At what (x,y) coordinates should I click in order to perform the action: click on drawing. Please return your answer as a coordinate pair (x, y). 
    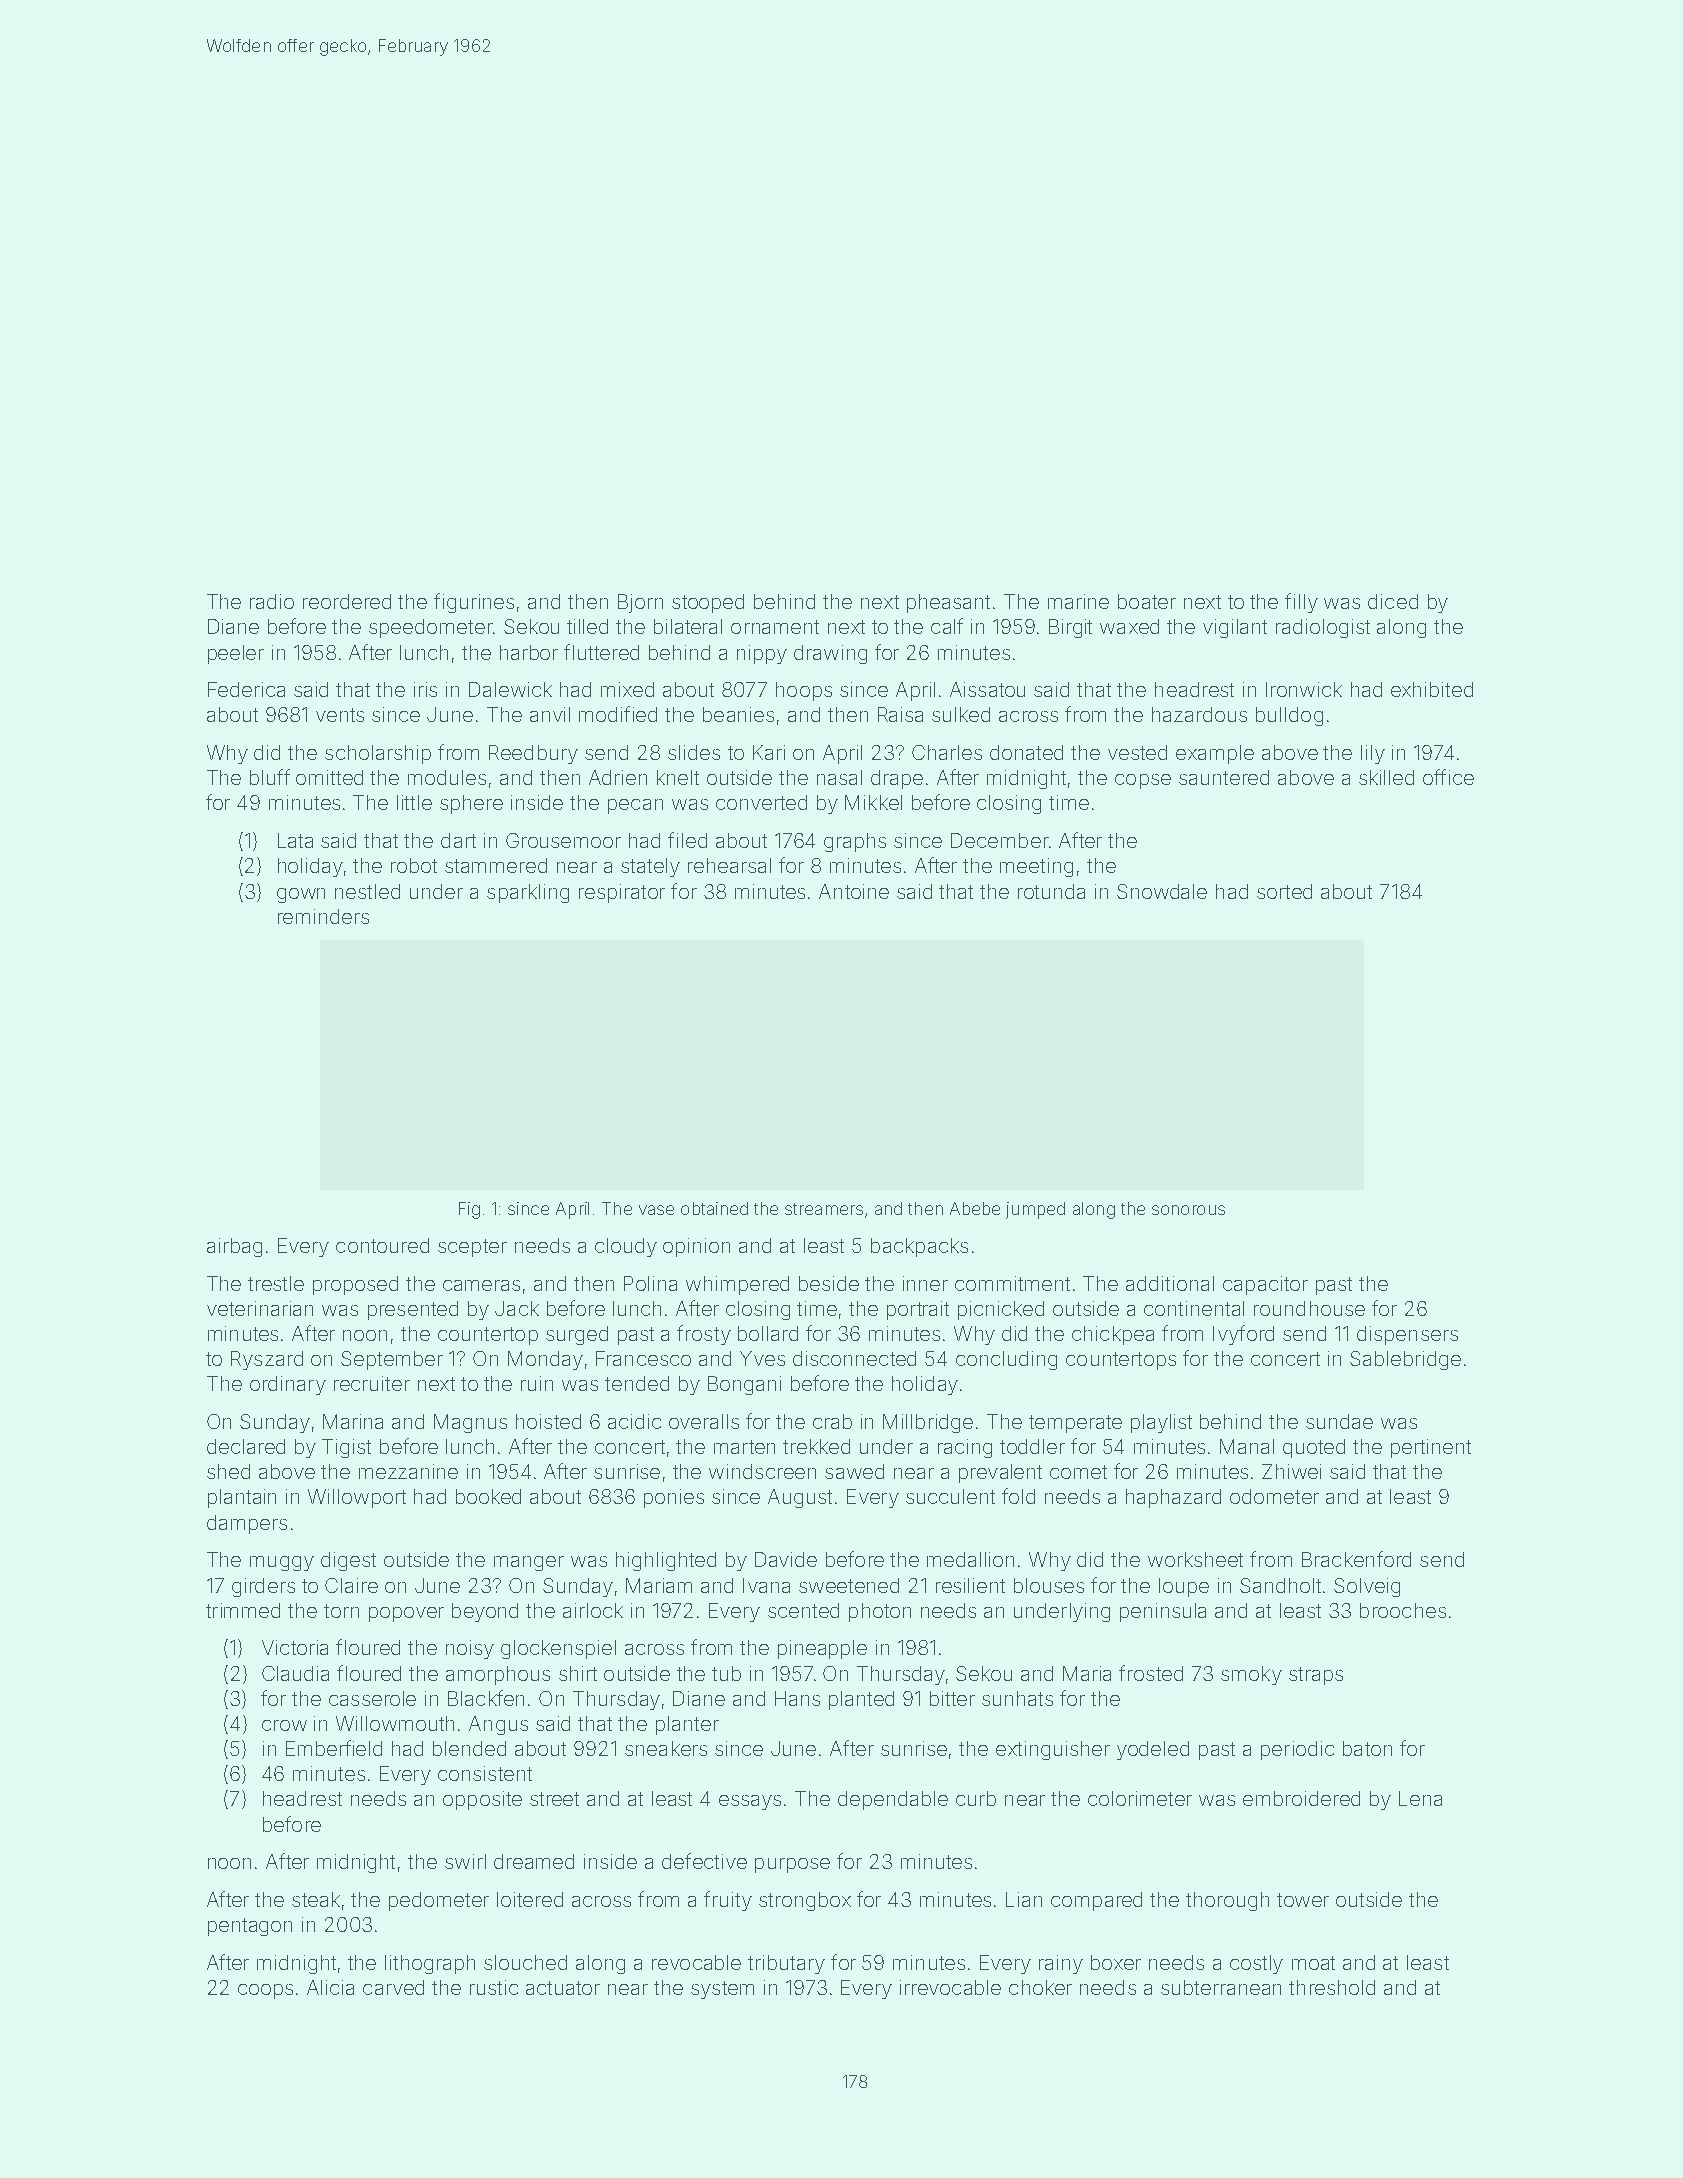
    Looking at the image, I should click on (830, 654).
